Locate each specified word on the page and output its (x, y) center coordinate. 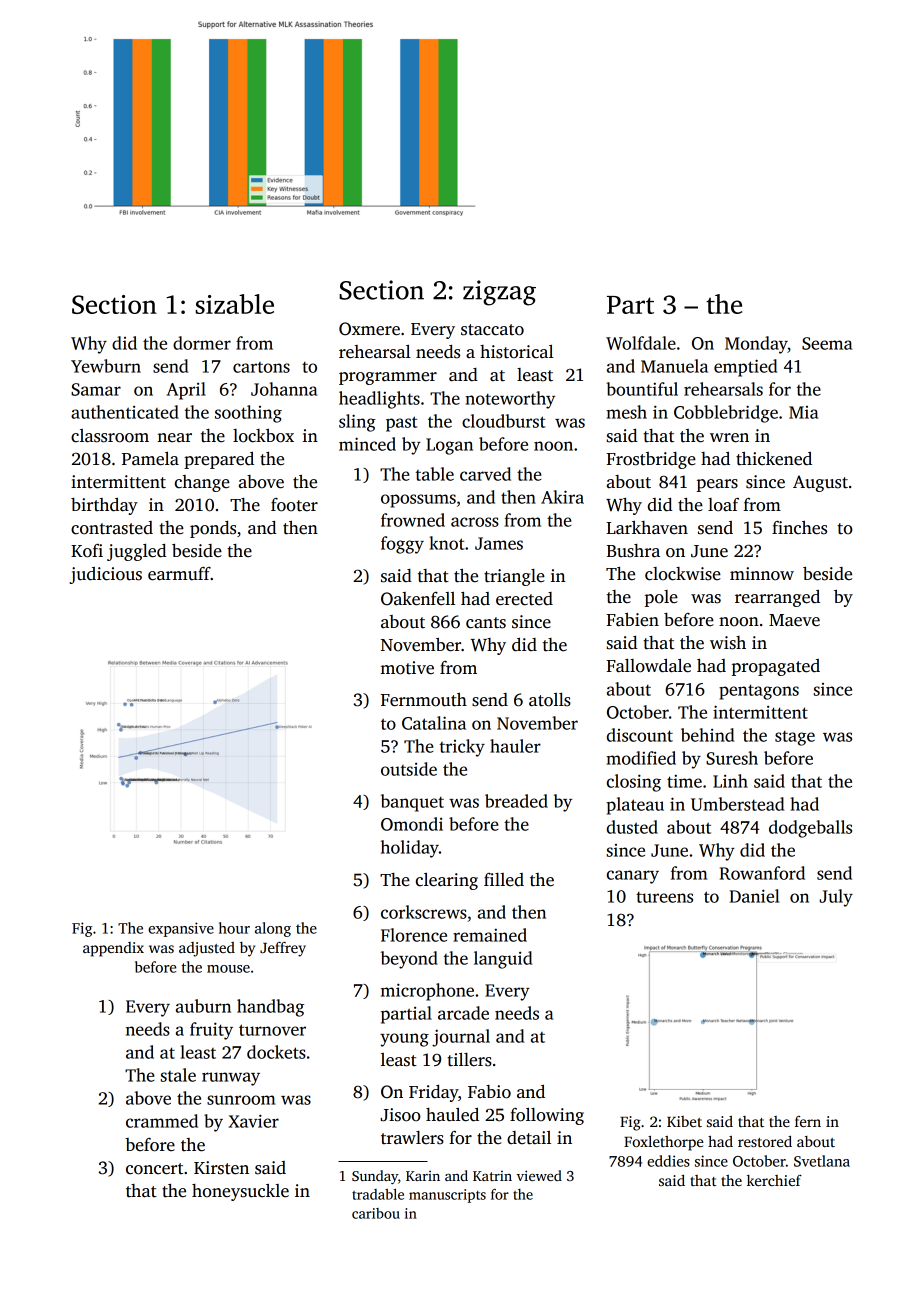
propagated (776, 667)
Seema (827, 343)
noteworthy (510, 400)
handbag (270, 1008)
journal (461, 1038)
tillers (469, 1060)
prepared (219, 460)
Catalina (434, 723)
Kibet (684, 1121)
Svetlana (822, 1161)
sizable (235, 304)
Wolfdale (641, 343)
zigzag (499, 293)
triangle (514, 577)
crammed (162, 1121)
